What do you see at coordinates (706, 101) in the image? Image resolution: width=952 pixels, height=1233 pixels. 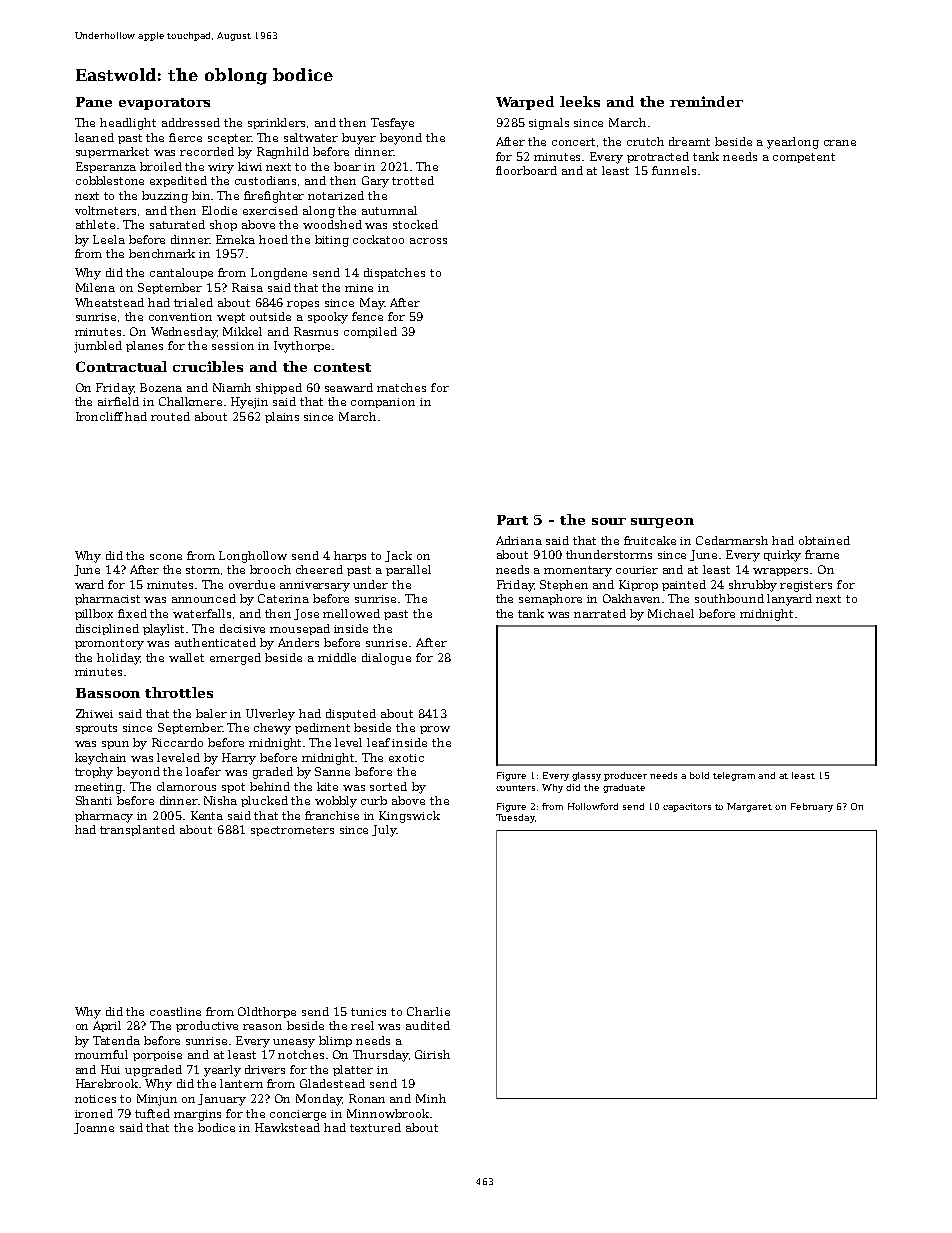 I see `reminder` at bounding box center [706, 101].
